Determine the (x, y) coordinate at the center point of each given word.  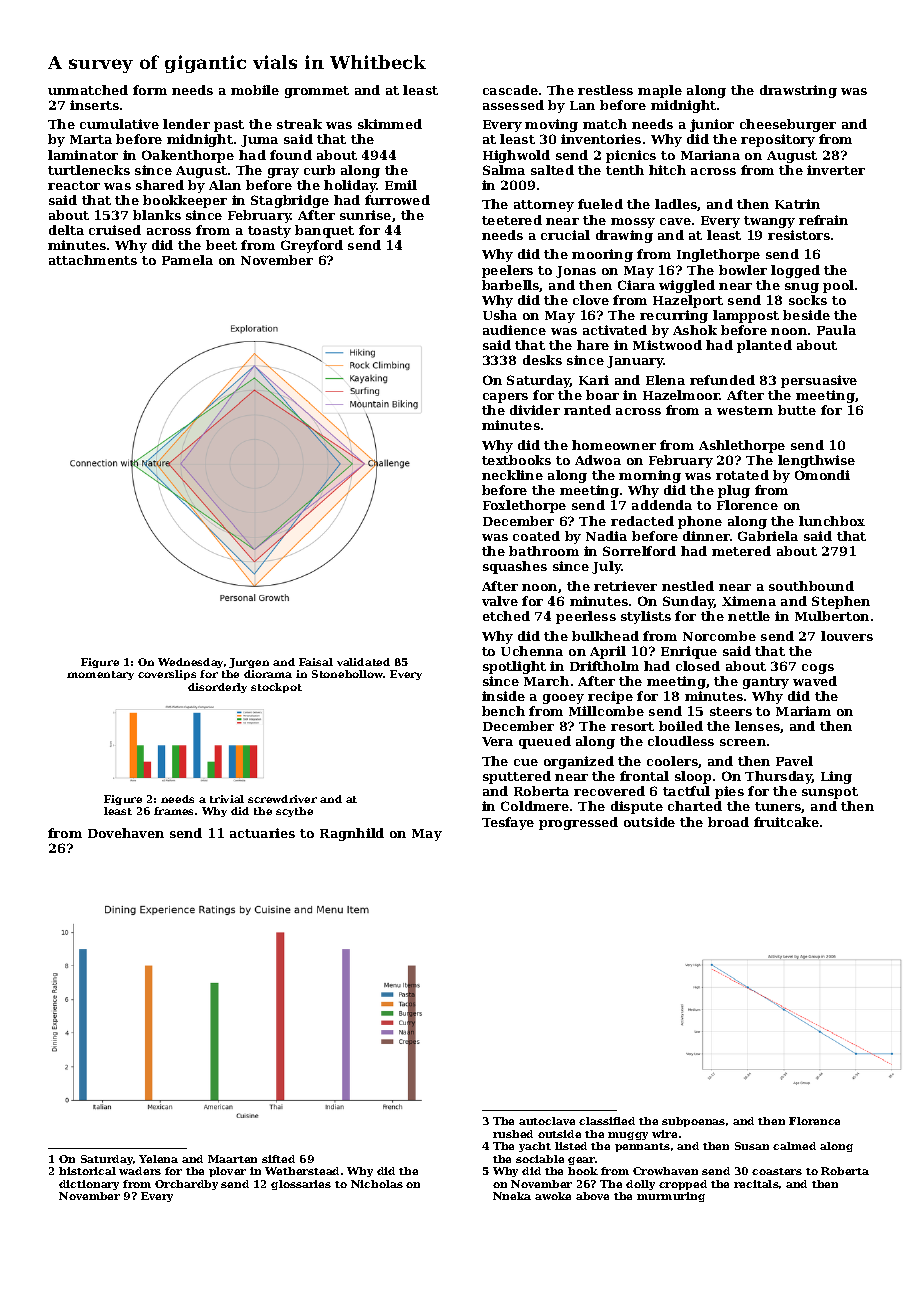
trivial (227, 799)
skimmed (390, 124)
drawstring (798, 91)
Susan (752, 1146)
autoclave (547, 1121)
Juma (259, 141)
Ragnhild (352, 834)
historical (87, 1171)
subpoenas (693, 1122)
